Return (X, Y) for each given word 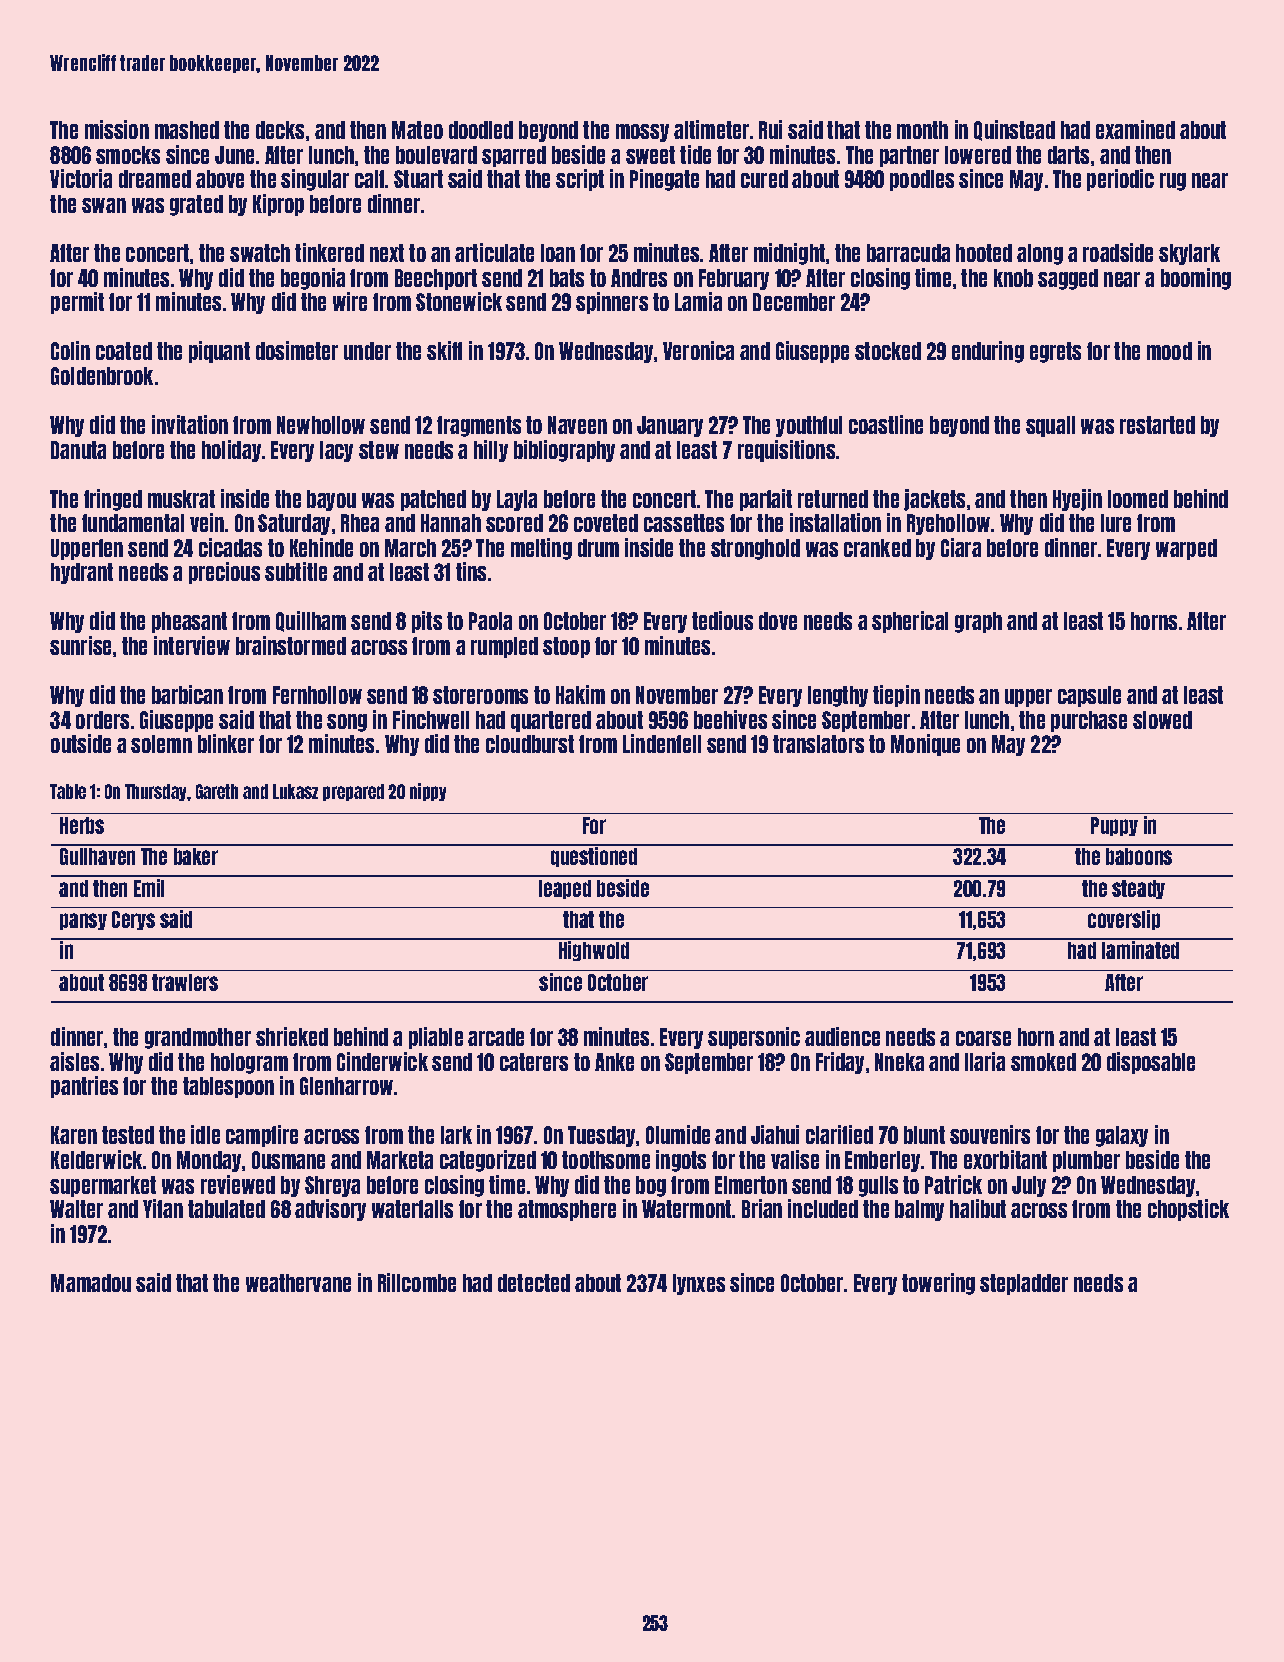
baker (196, 856)
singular (315, 180)
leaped (565, 889)
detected (534, 1283)
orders (102, 720)
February (734, 279)
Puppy (1114, 826)
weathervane (298, 1283)
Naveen (577, 425)
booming (1196, 279)
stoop (566, 647)
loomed (1138, 499)
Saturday (294, 524)
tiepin (896, 696)
